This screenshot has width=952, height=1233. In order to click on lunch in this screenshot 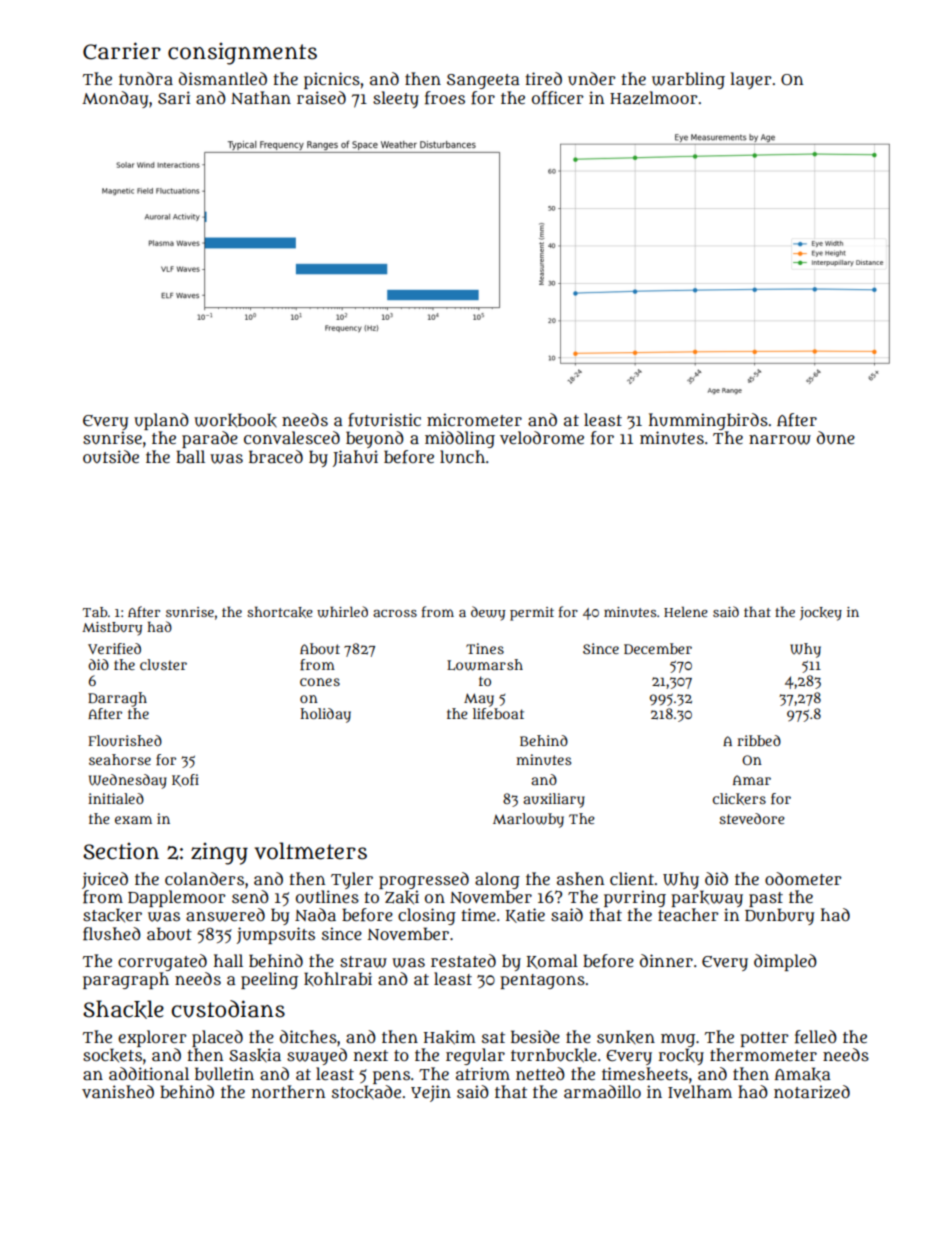, I will do `click(462, 457)`.
